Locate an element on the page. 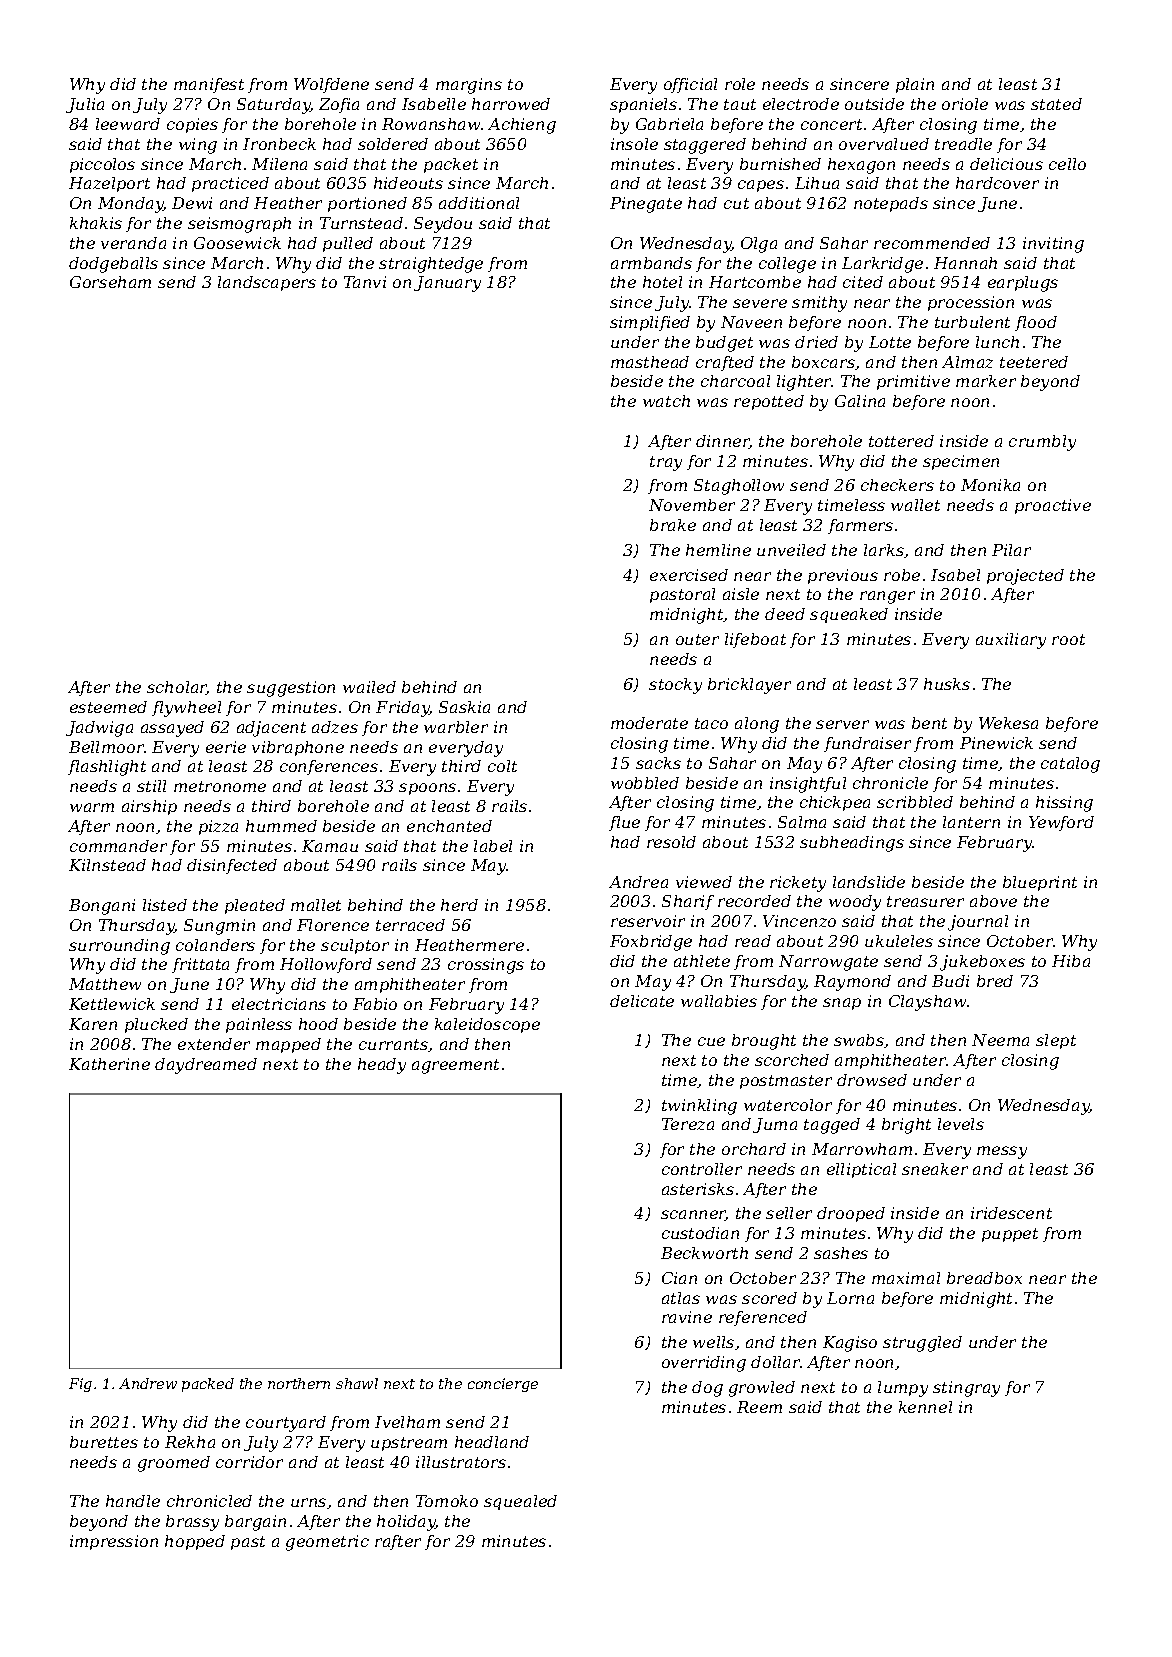 The image size is (1172, 1657). role is located at coordinates (740, 84).
